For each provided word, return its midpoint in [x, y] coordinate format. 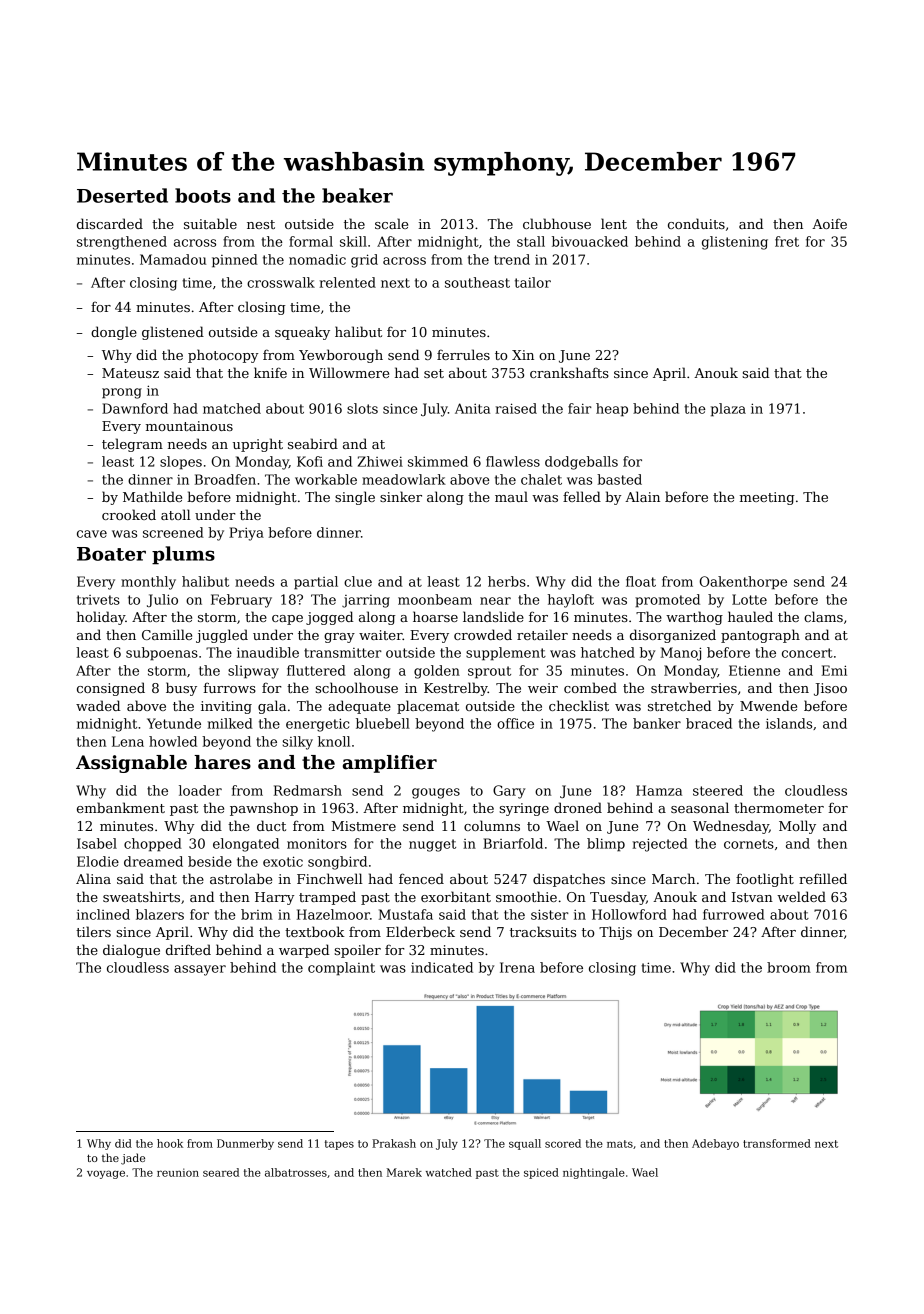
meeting [767, 498]
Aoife [829, 223]
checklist [579, 705]
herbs [507, 581]
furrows [230, 687]
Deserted [122, 195]
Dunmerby [245, 1144]
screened [173, 532]
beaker [357, 195]
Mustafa [406, 914]
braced [709, 723]
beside [210, 861]
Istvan [752, 897]
